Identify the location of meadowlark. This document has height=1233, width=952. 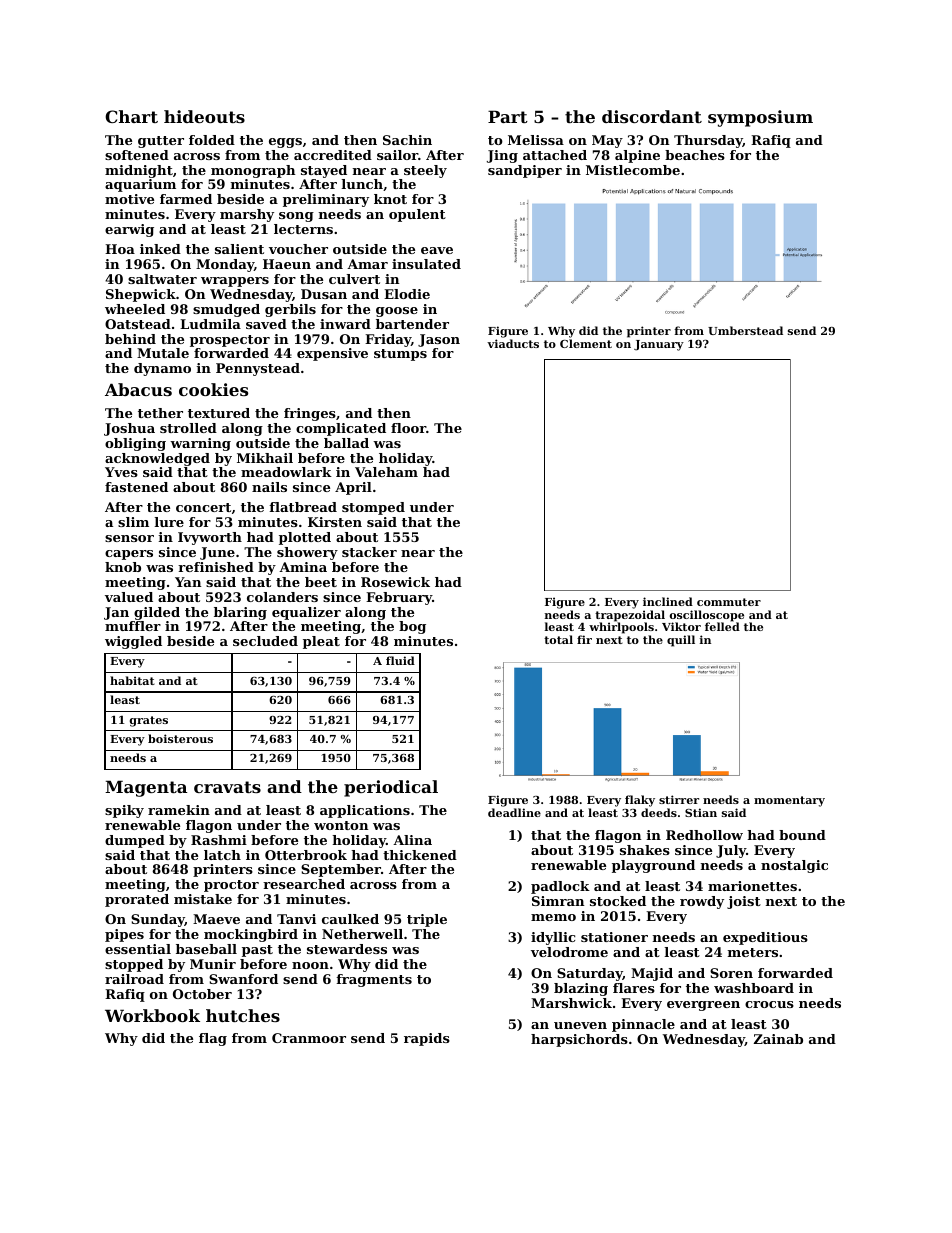
(286, 472).
